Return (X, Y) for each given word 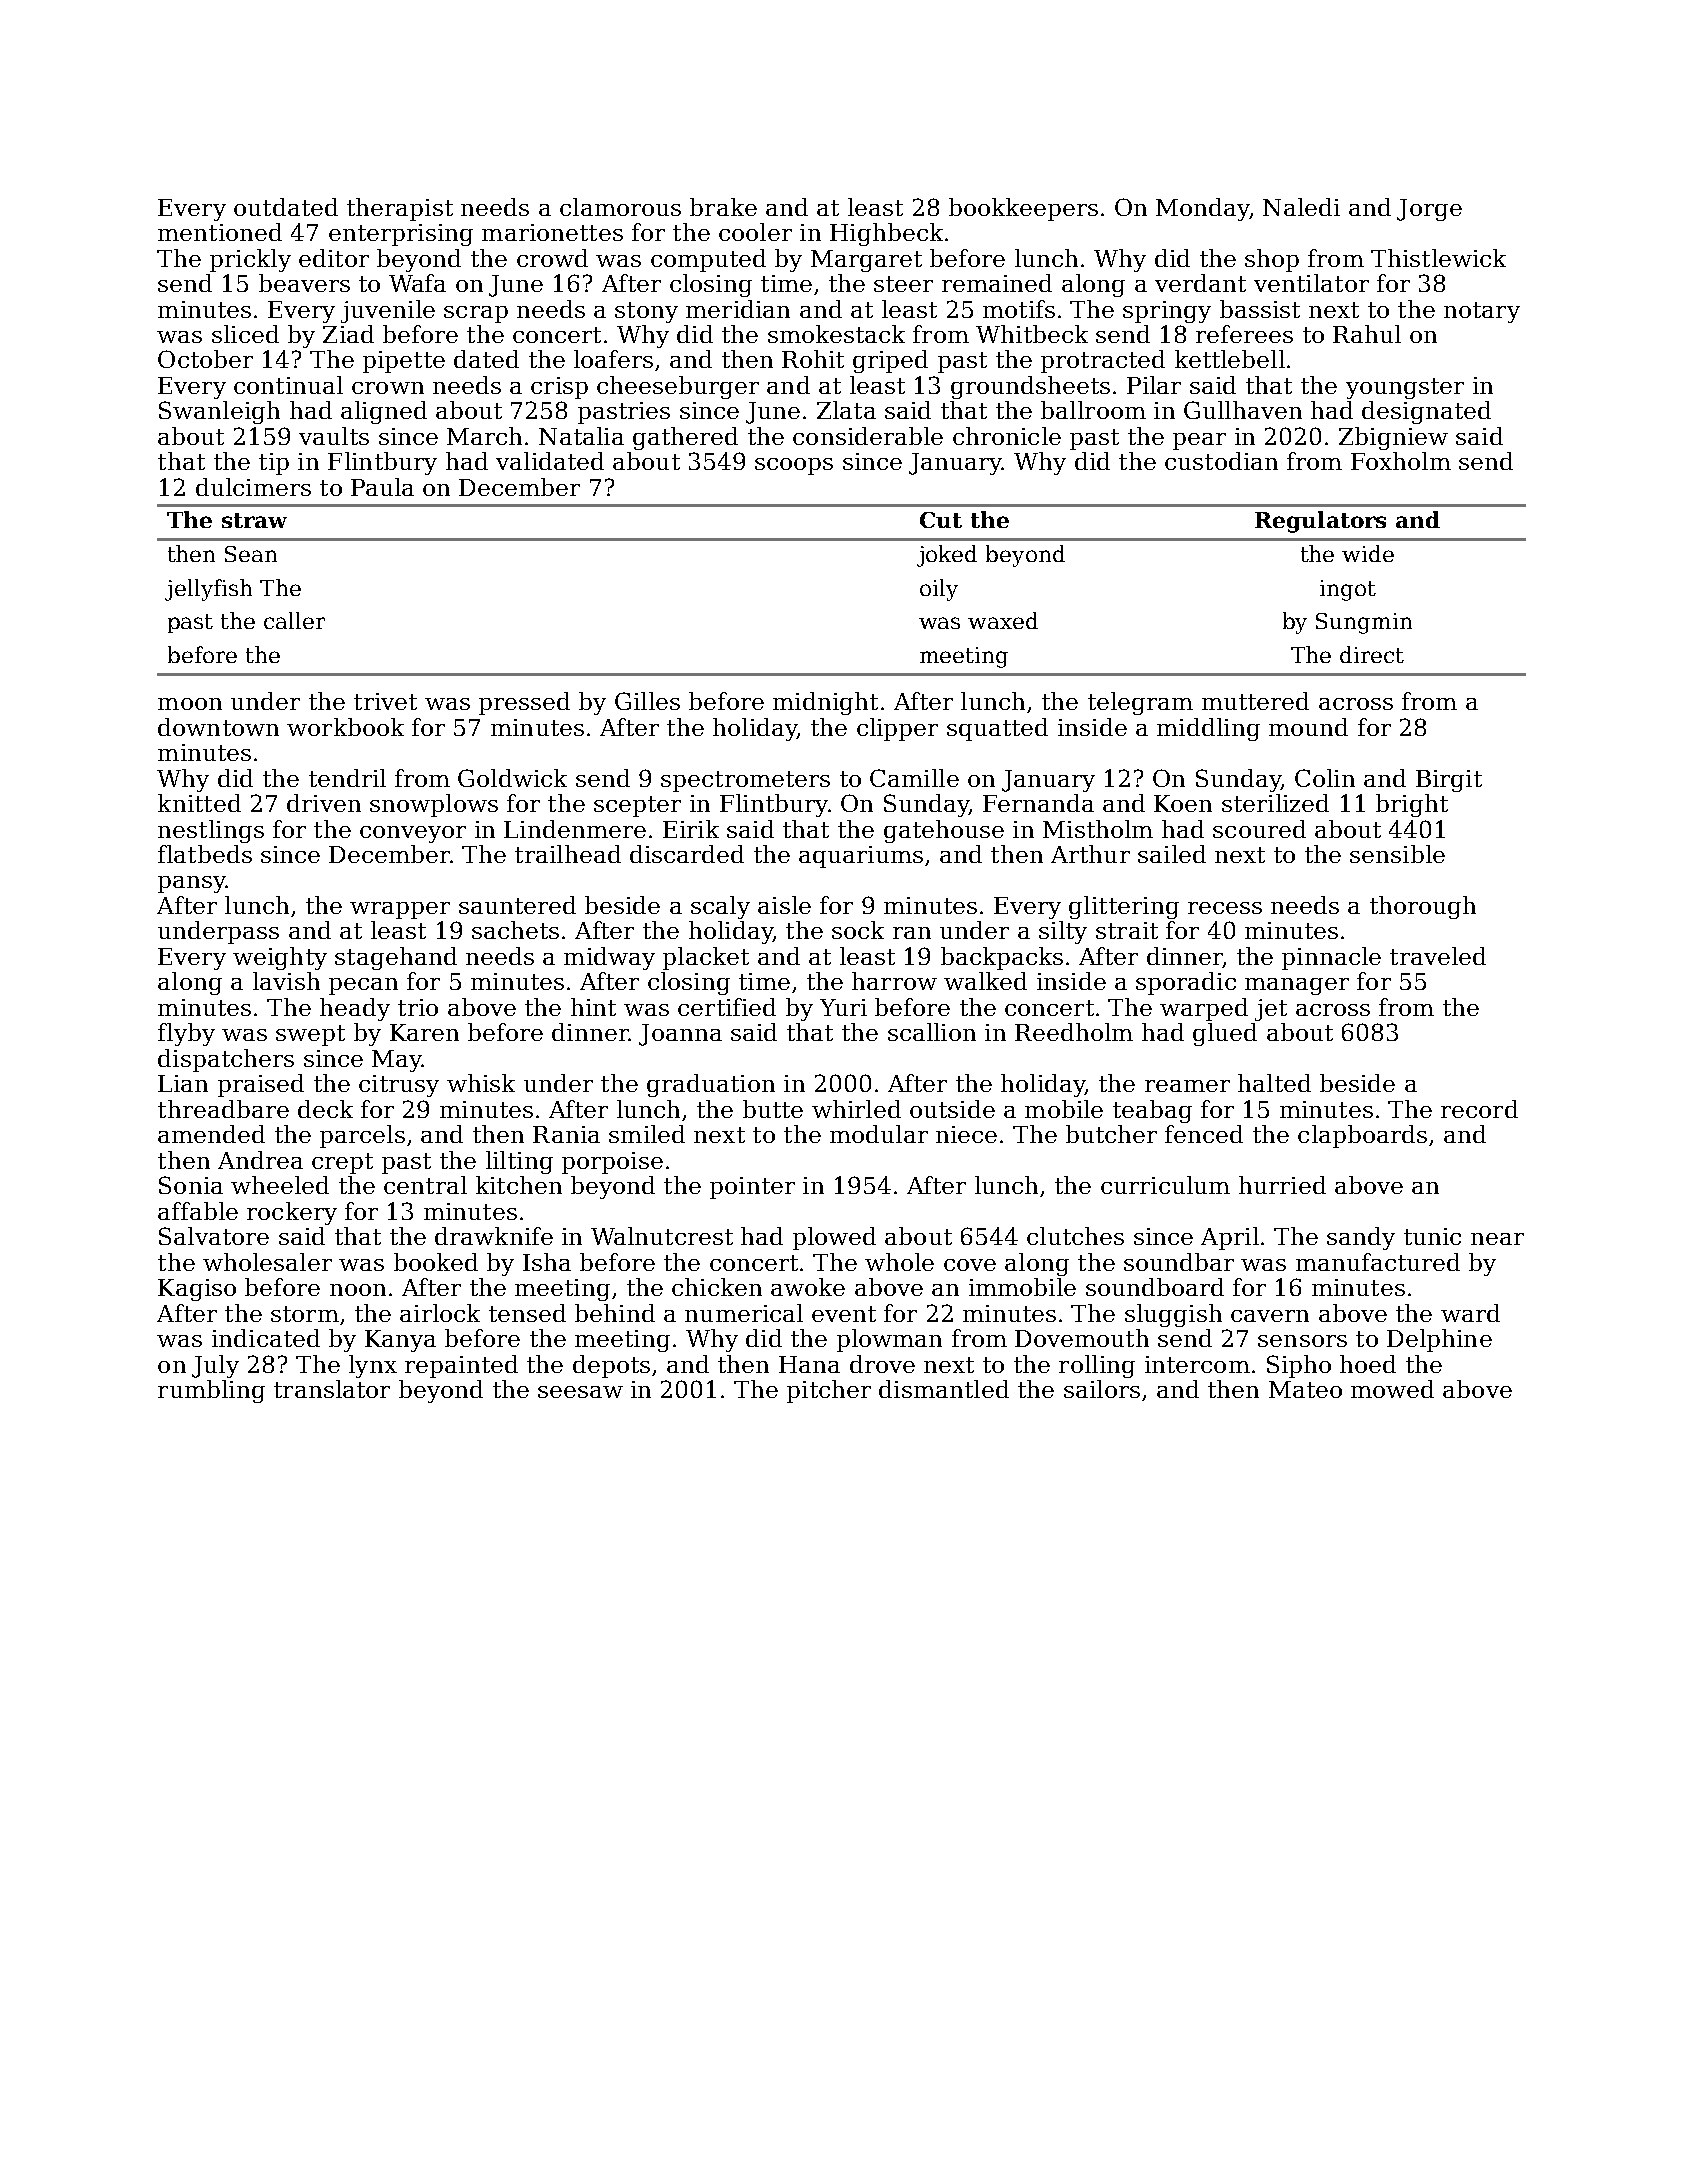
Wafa (417, 283)
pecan (363, 986)
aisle (784, 905)
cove (970, 1265)
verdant (1200, 283)
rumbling (211, 1391)
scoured (1259, 829)
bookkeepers (1023, 209)
